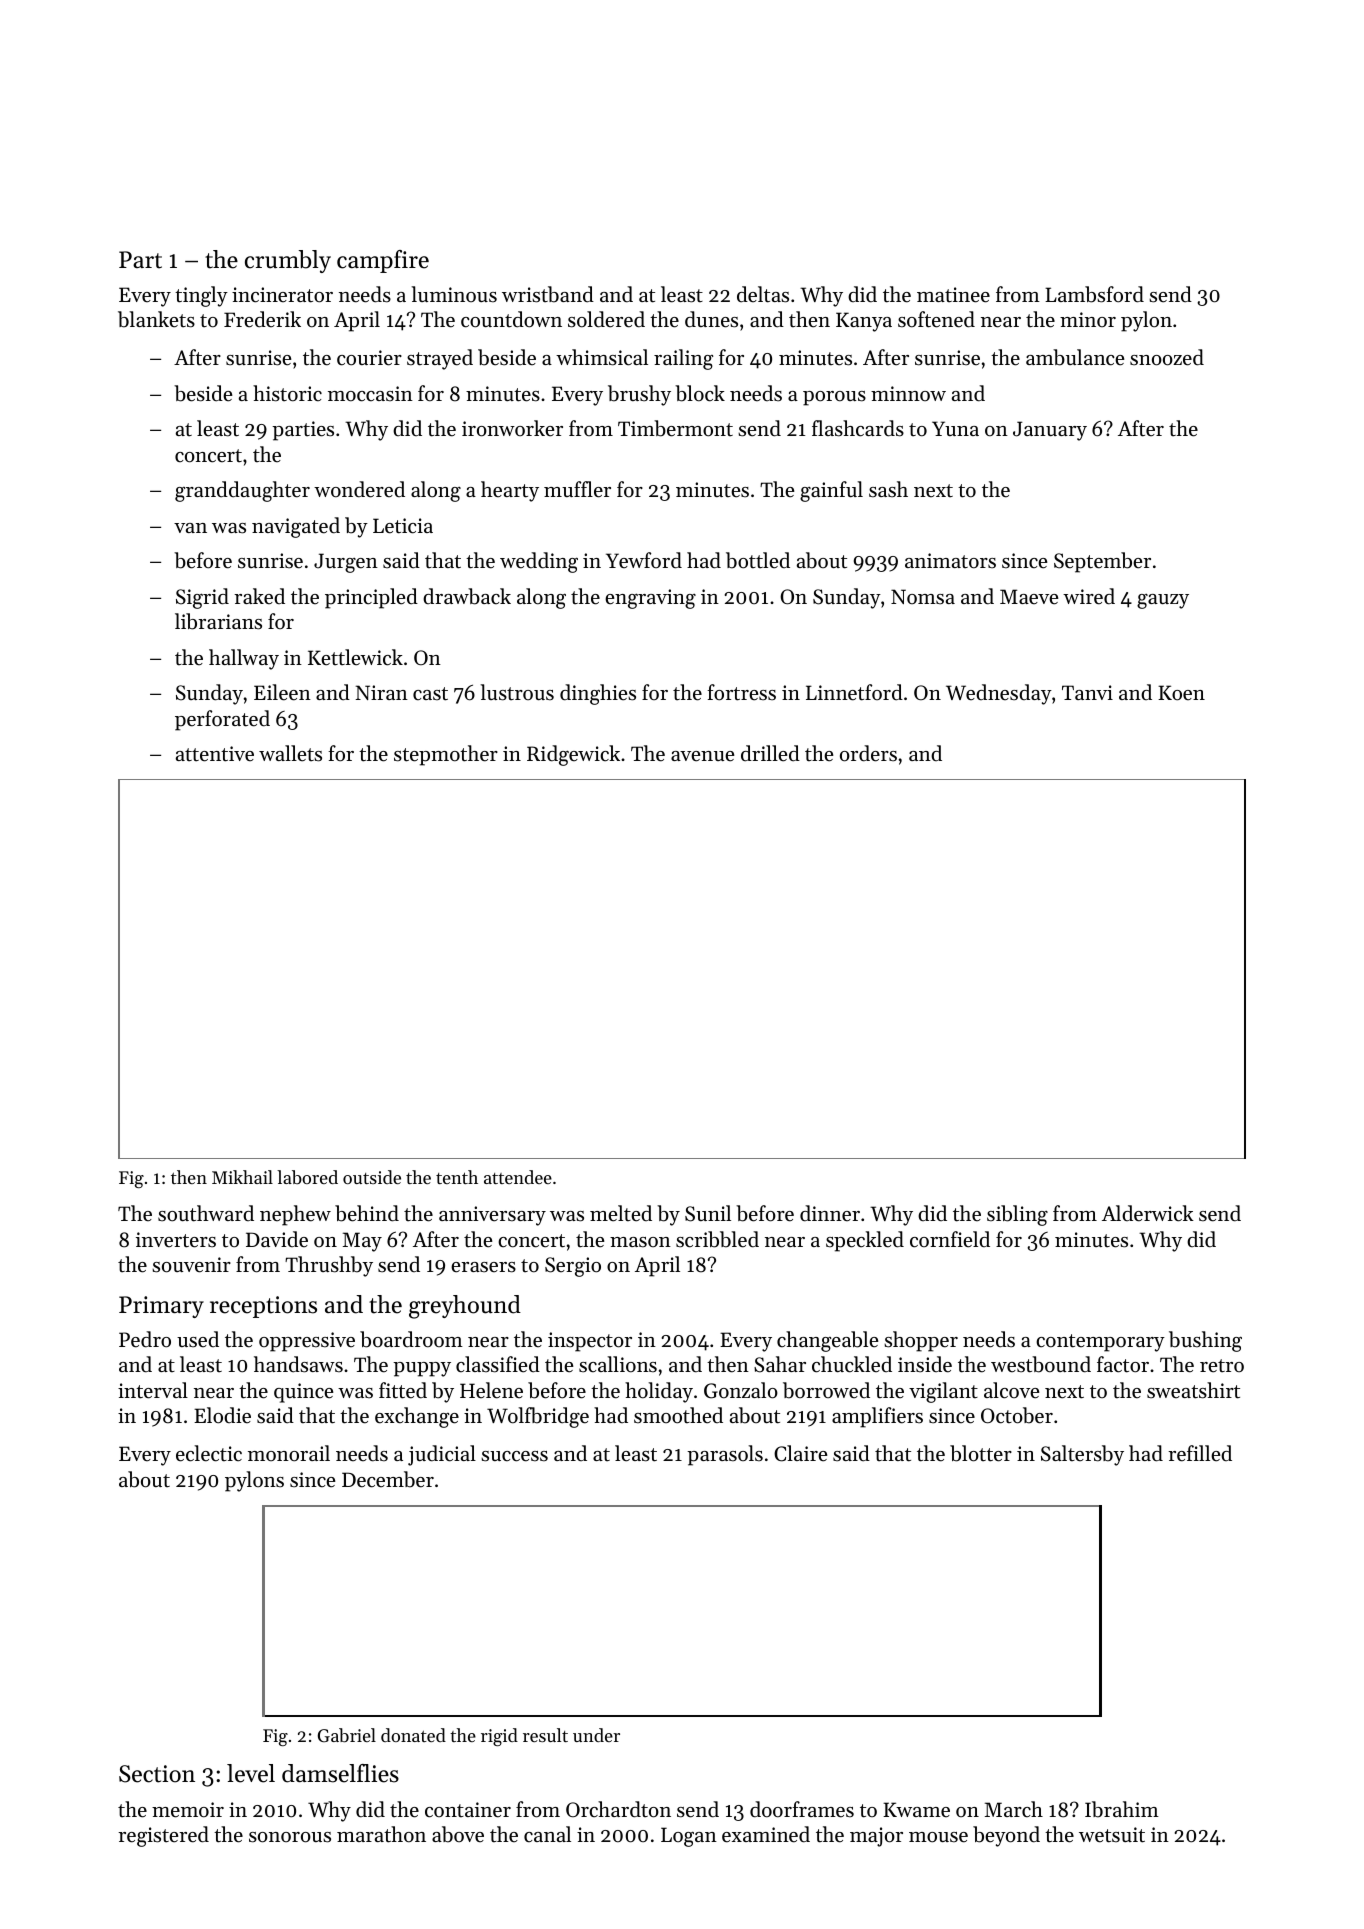 The width and height of the screenshot is (1364, 1929). I want to click on tingly, so click(201, 296).
